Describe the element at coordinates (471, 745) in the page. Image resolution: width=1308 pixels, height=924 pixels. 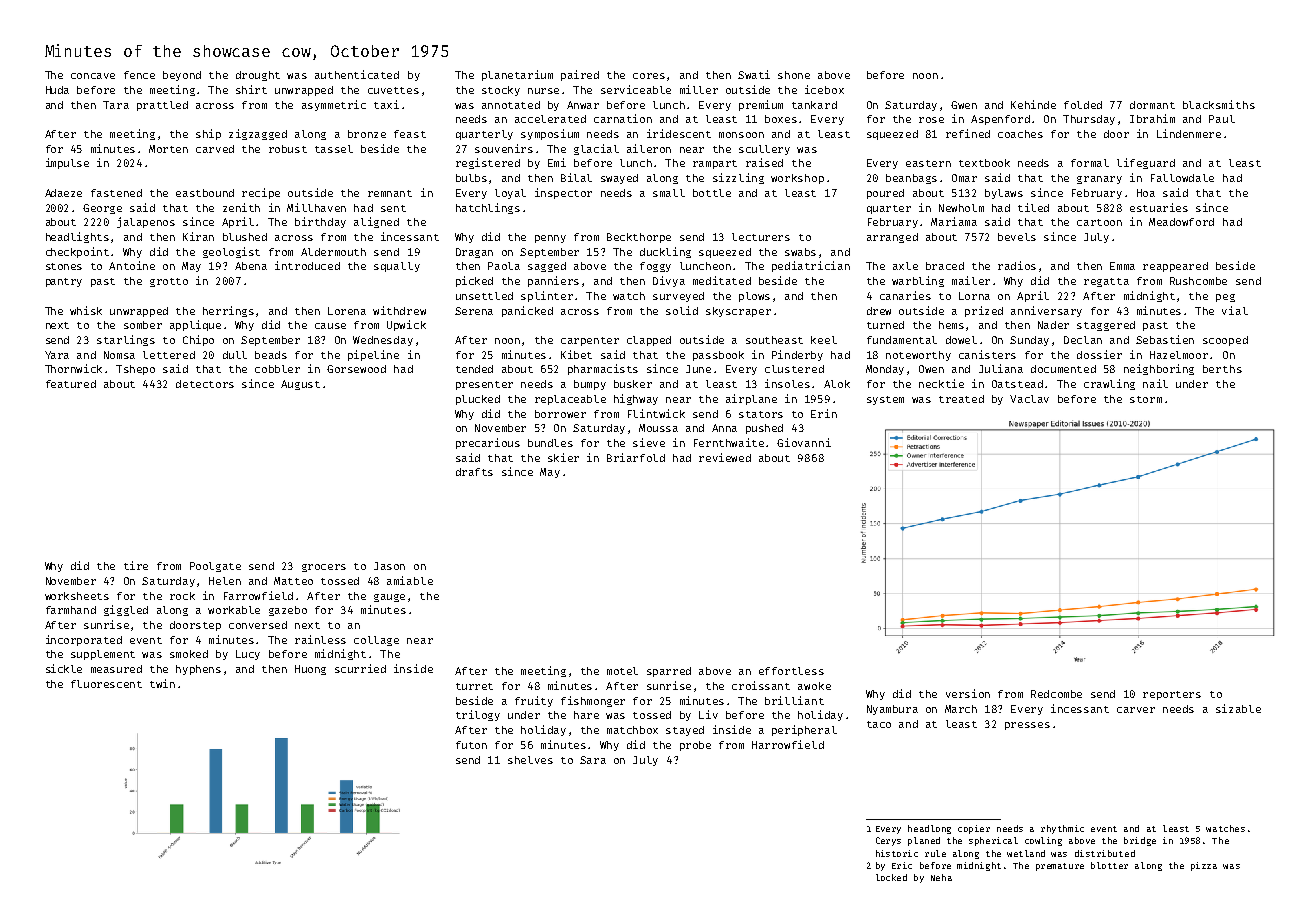
I see `futon` at that location.
